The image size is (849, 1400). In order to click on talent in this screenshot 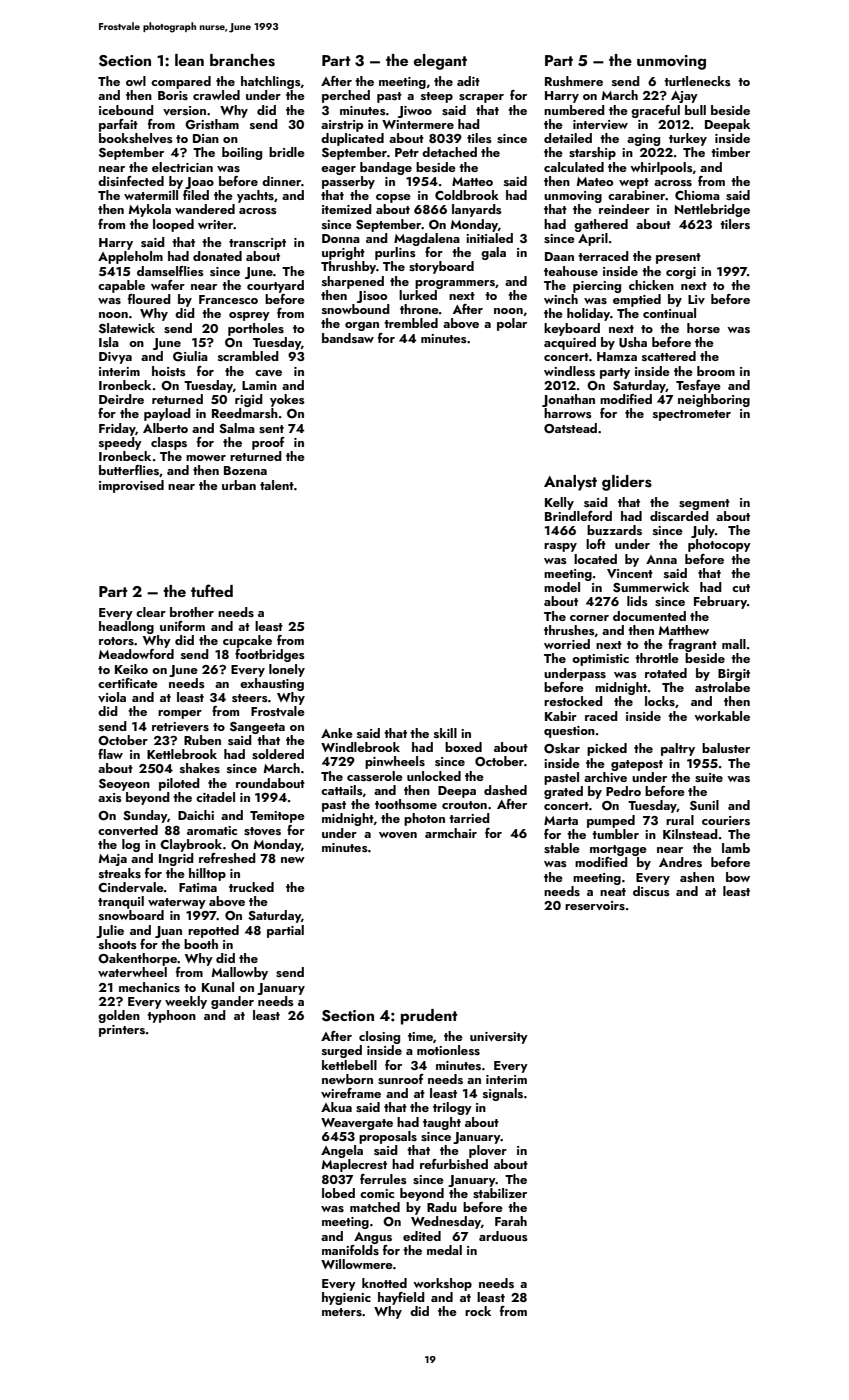, I will do `click(277, 485)`.
